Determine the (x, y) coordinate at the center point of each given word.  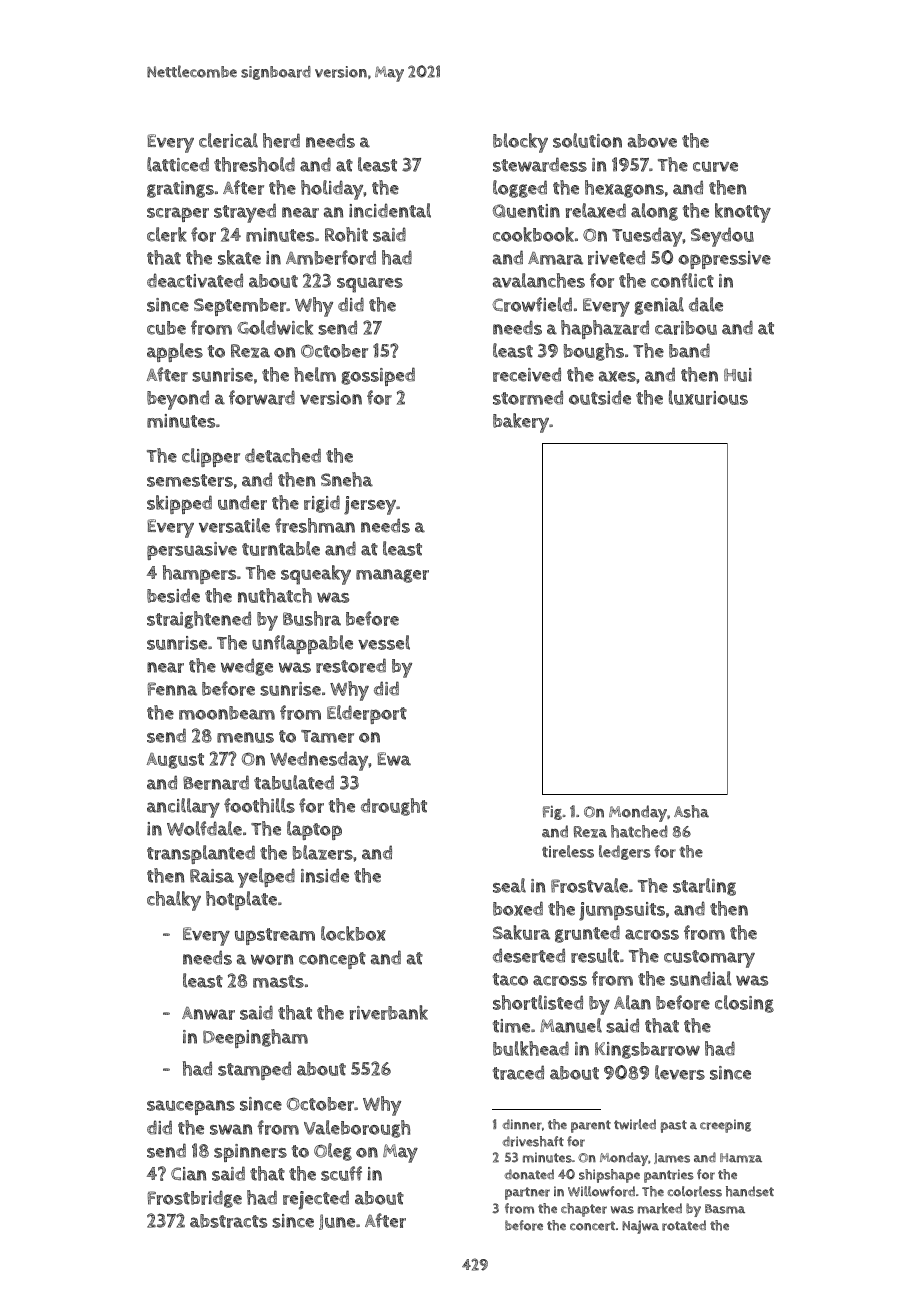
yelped (266, 878)
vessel (384, 642)
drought (394, 807)
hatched (639, 831)
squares (370, 285)
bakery (521, 423)
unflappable (302, 644)
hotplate (241, 900)
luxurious (708, 397)
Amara (555, 258)
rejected (316, 1200)
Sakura (521, 932)
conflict (682, 280)
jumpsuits (622, 911)
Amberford (331, 257)
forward (262, 397)
